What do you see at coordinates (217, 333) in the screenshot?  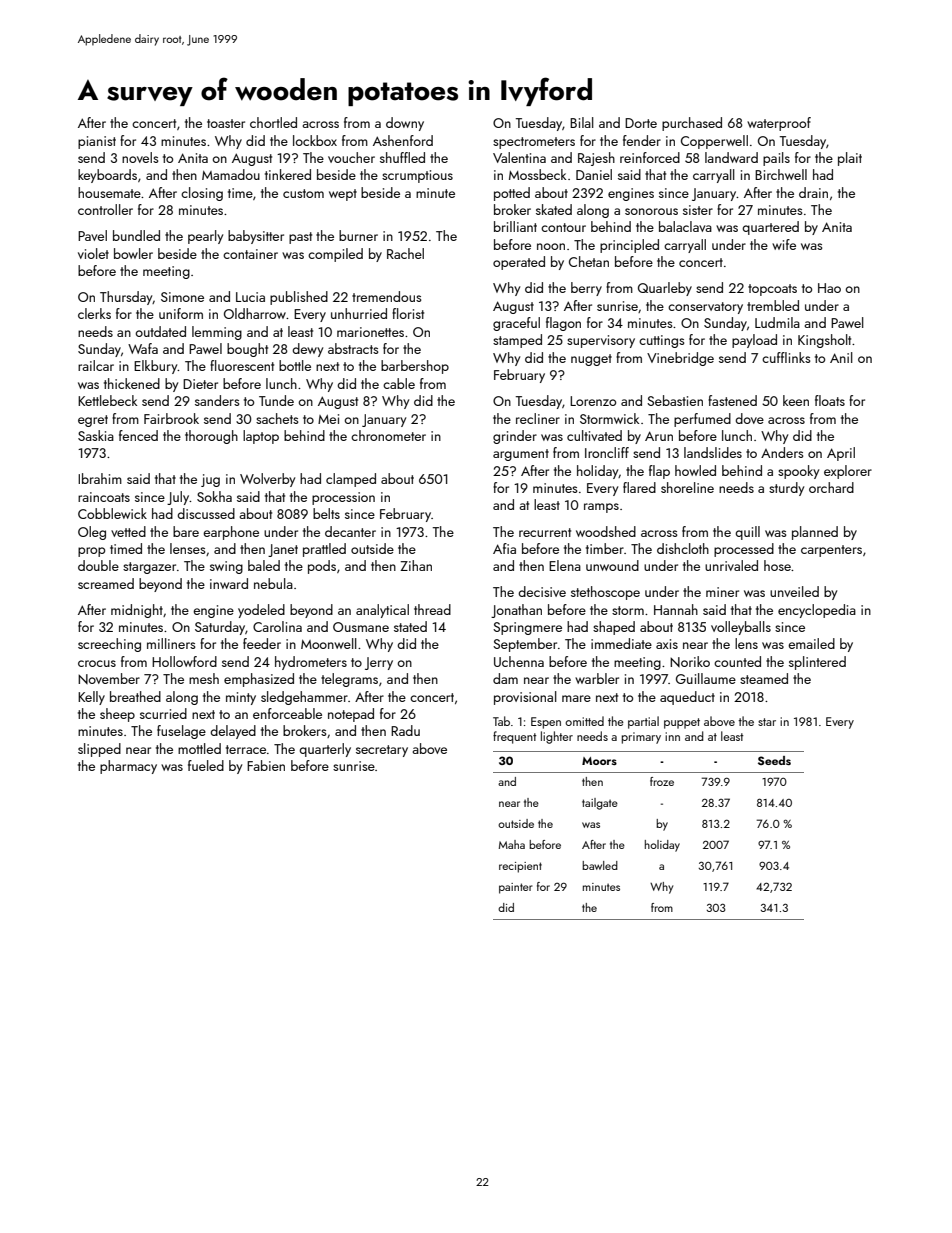 I see `lemming` at bounding box center [217, 333].
